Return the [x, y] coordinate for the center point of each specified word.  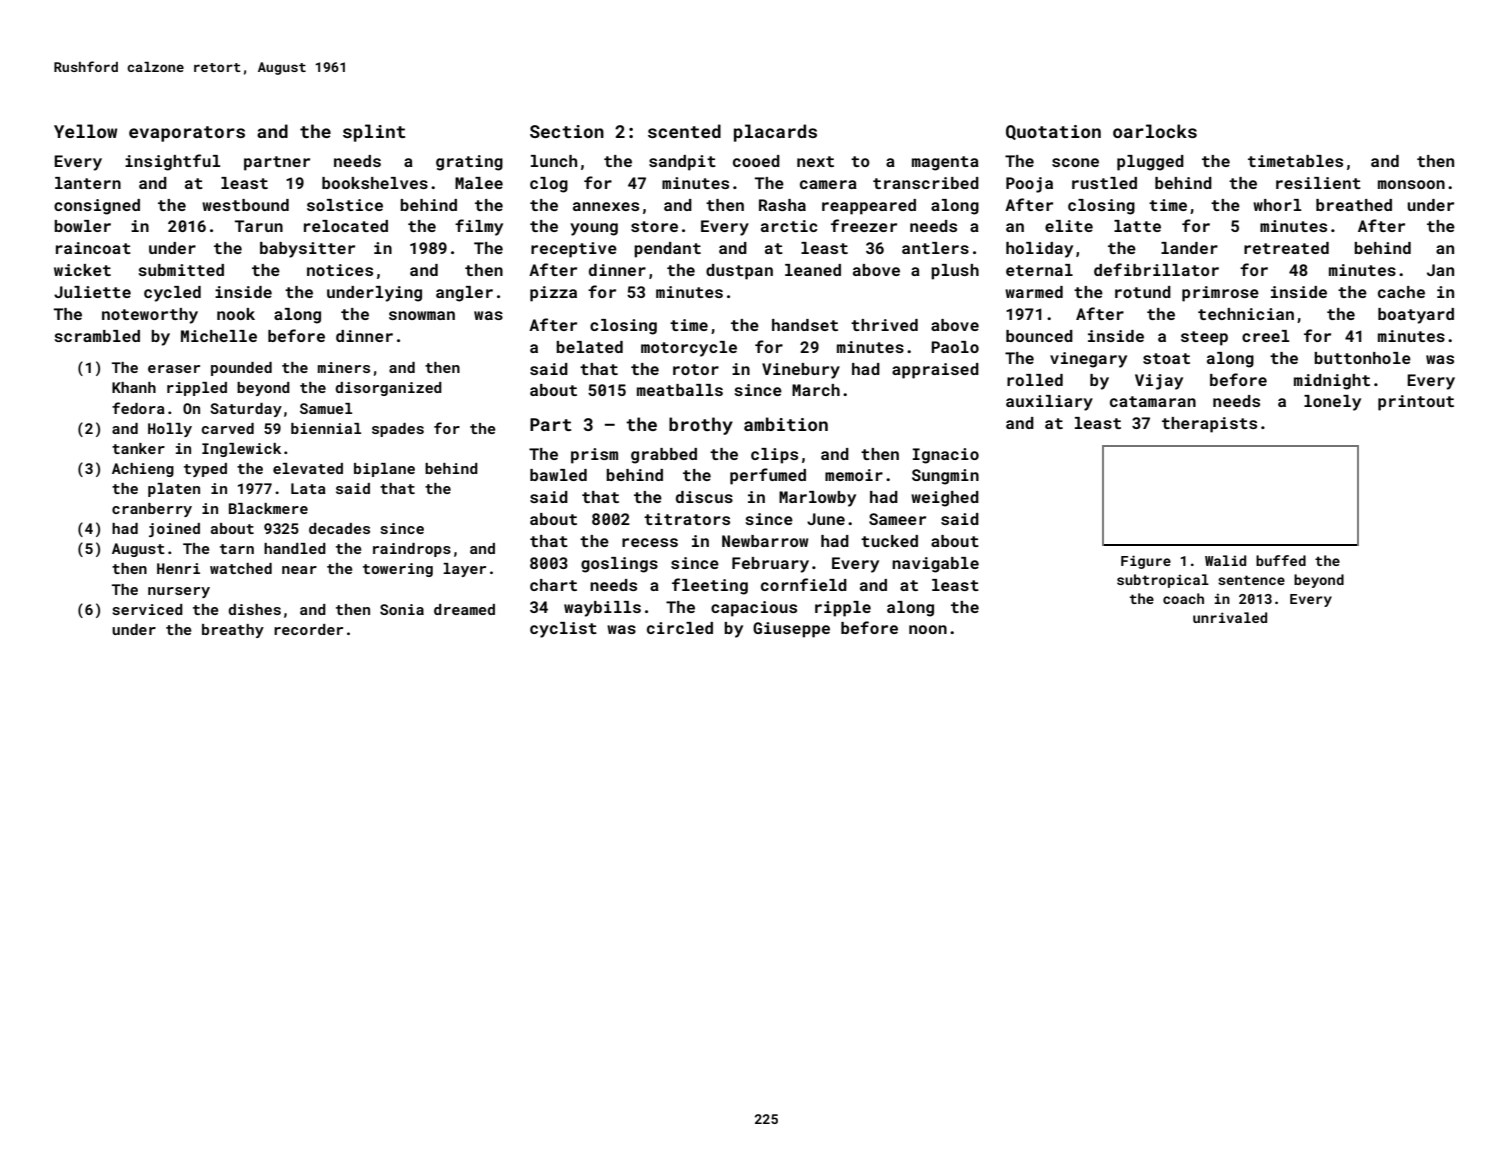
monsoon [1411, 184]
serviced [147, 609]
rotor [696, 369]
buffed [1281, 560]
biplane [384, 470]
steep [1204, 338]
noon [928, 629]
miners [344, 367]
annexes [606, 206]
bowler [82, 226]
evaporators [187, 134]
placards [775, 133]
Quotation [1053, 132]
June [826, 519]
